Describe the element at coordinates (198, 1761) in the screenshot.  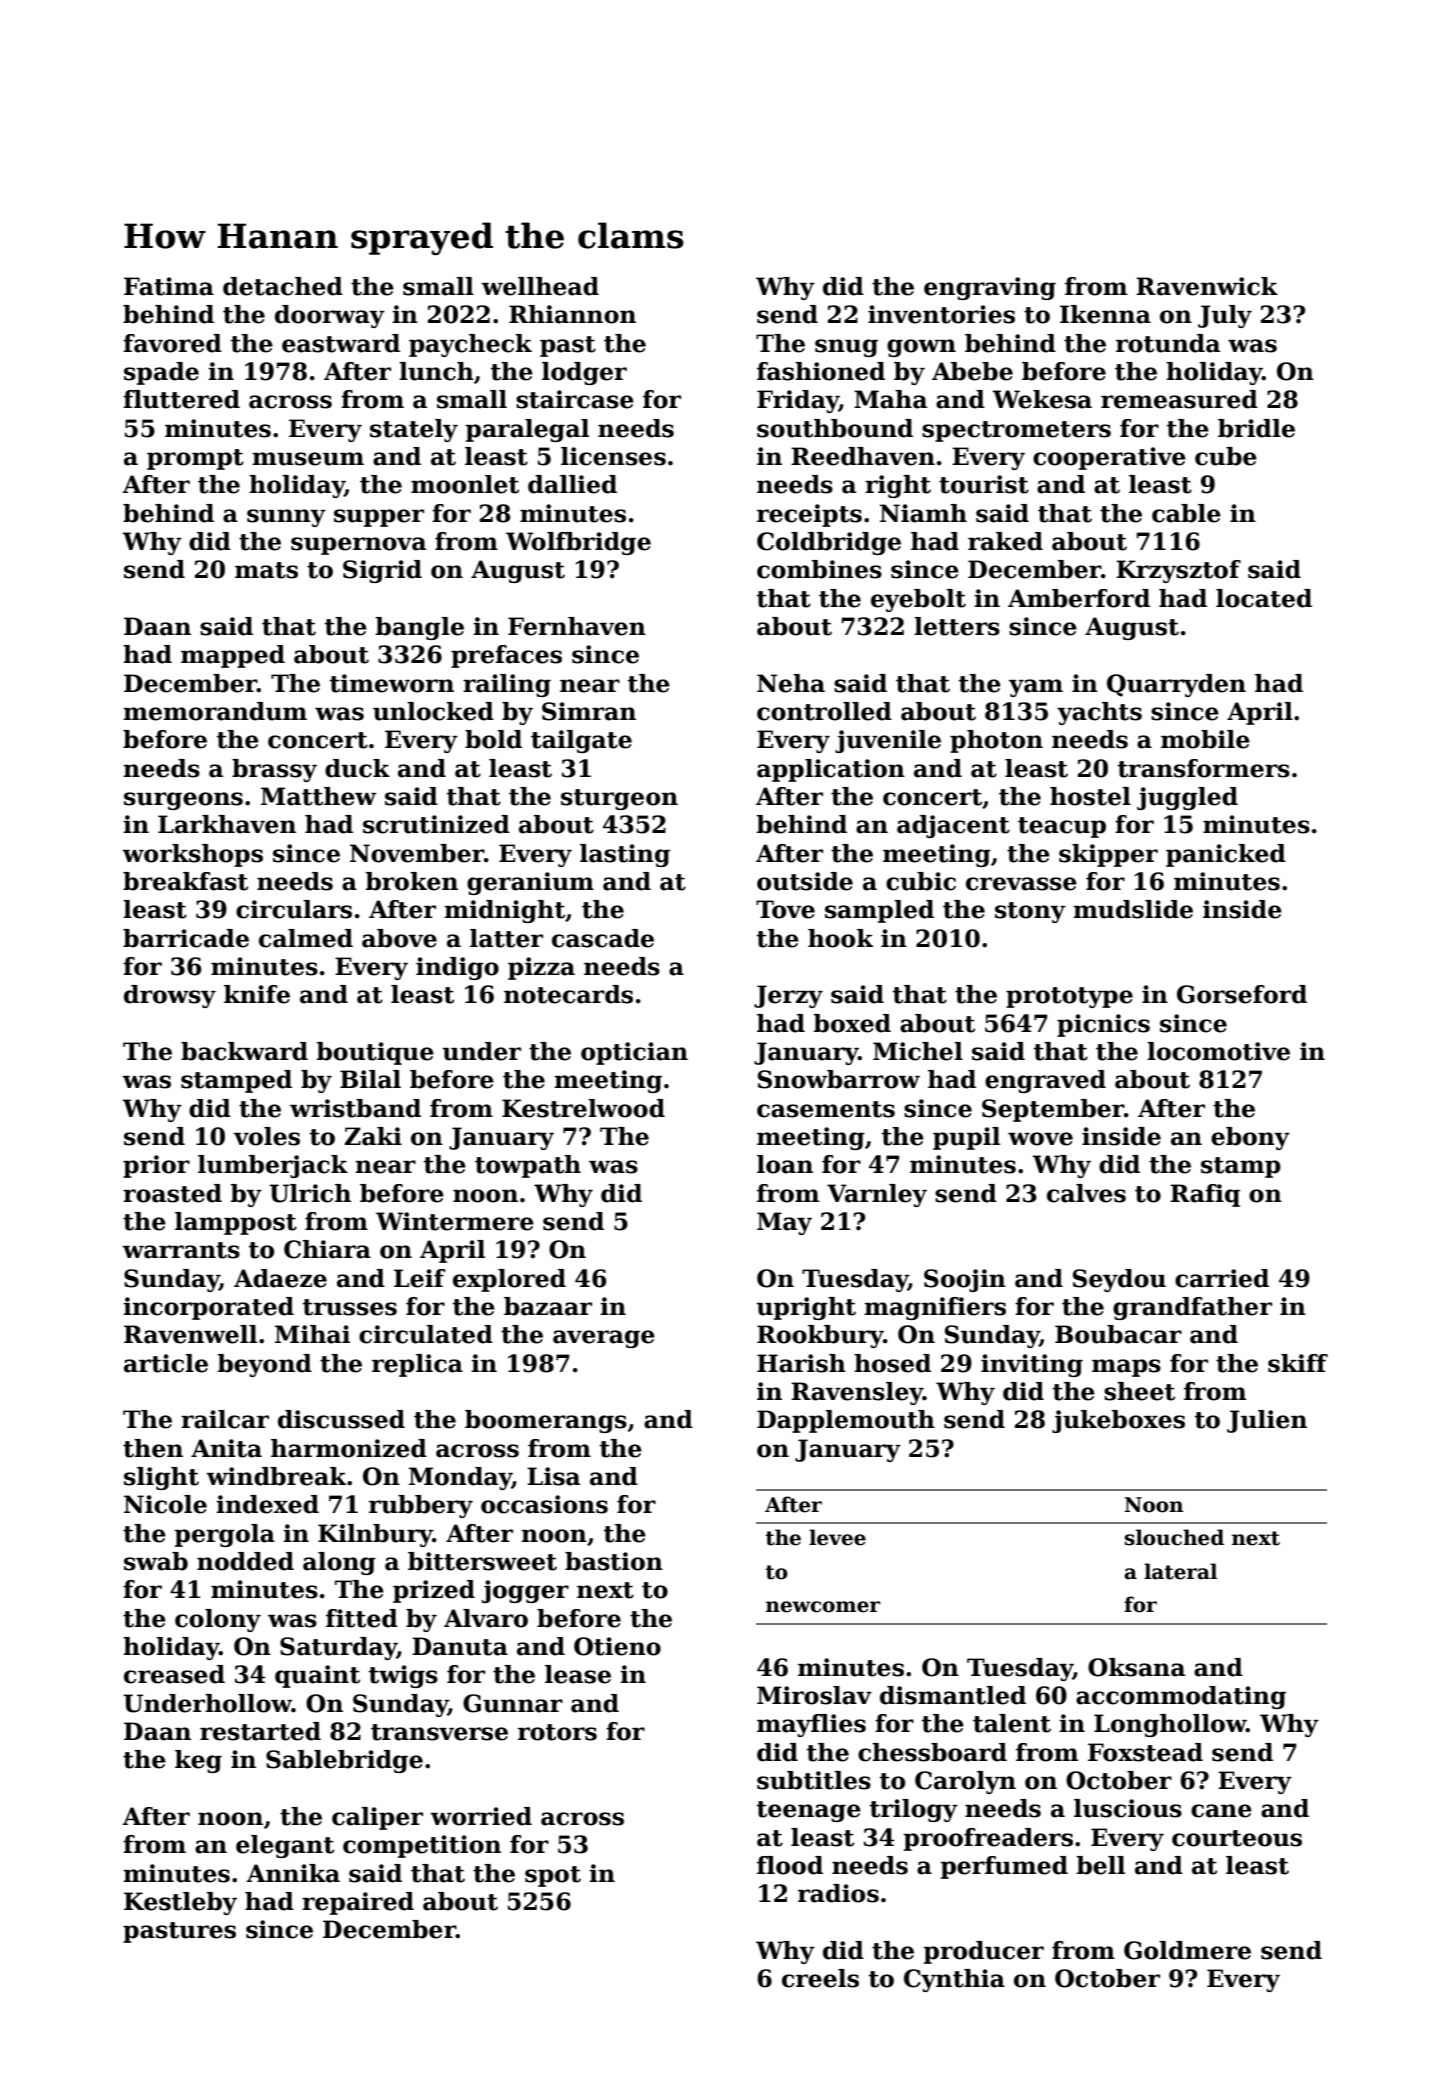
I see `keg` at that location.
